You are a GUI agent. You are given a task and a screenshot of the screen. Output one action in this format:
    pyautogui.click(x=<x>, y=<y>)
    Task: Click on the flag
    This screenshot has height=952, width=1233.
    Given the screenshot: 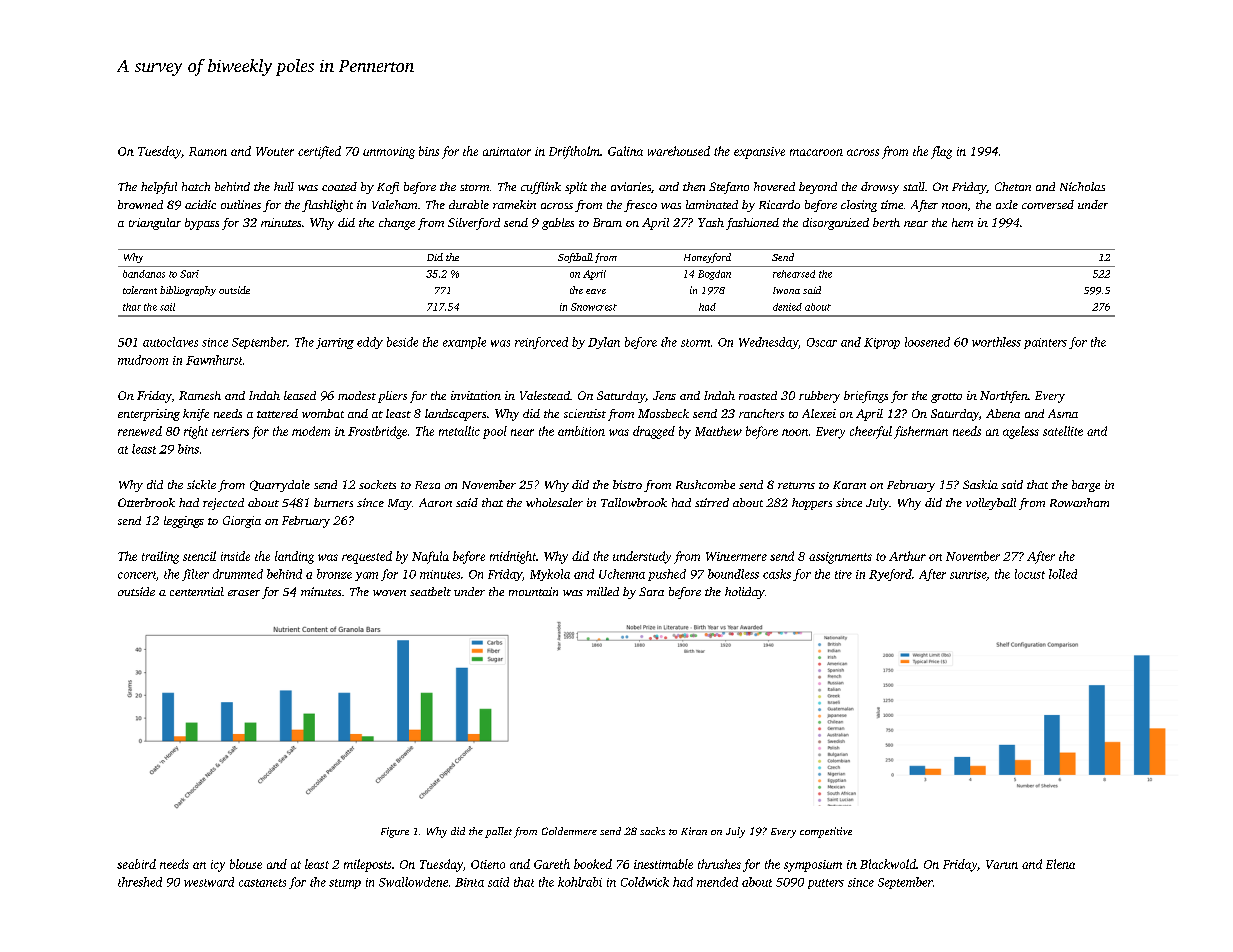 What is the action you would take?
    pyautogui.click(x=941, y=152)
